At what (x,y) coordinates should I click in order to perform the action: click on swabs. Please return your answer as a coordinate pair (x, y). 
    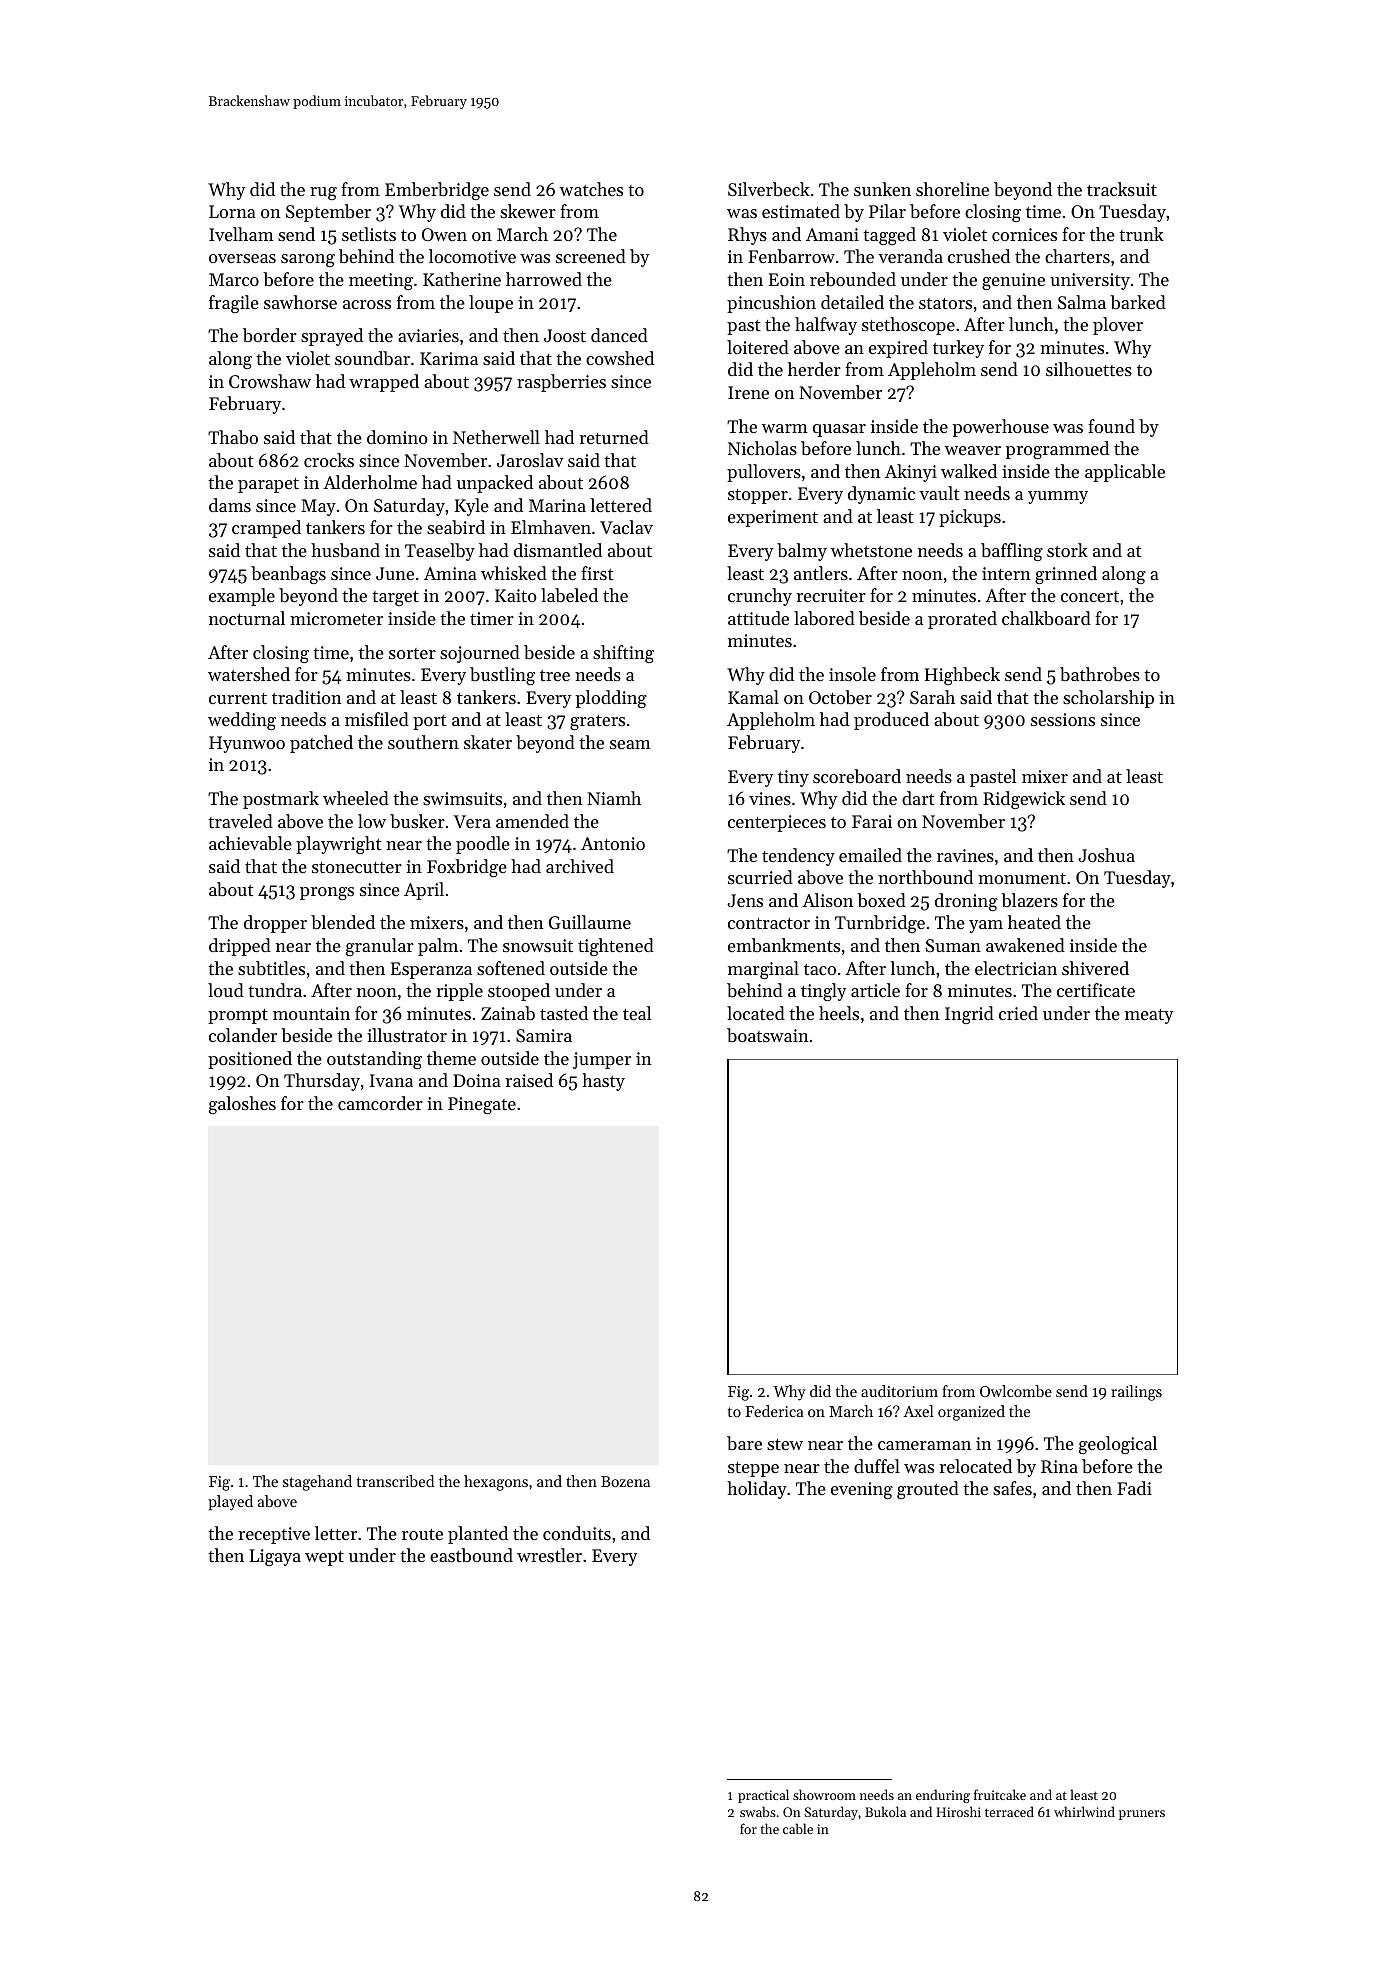
    Looking at the image, I should click on (758, 1811).
